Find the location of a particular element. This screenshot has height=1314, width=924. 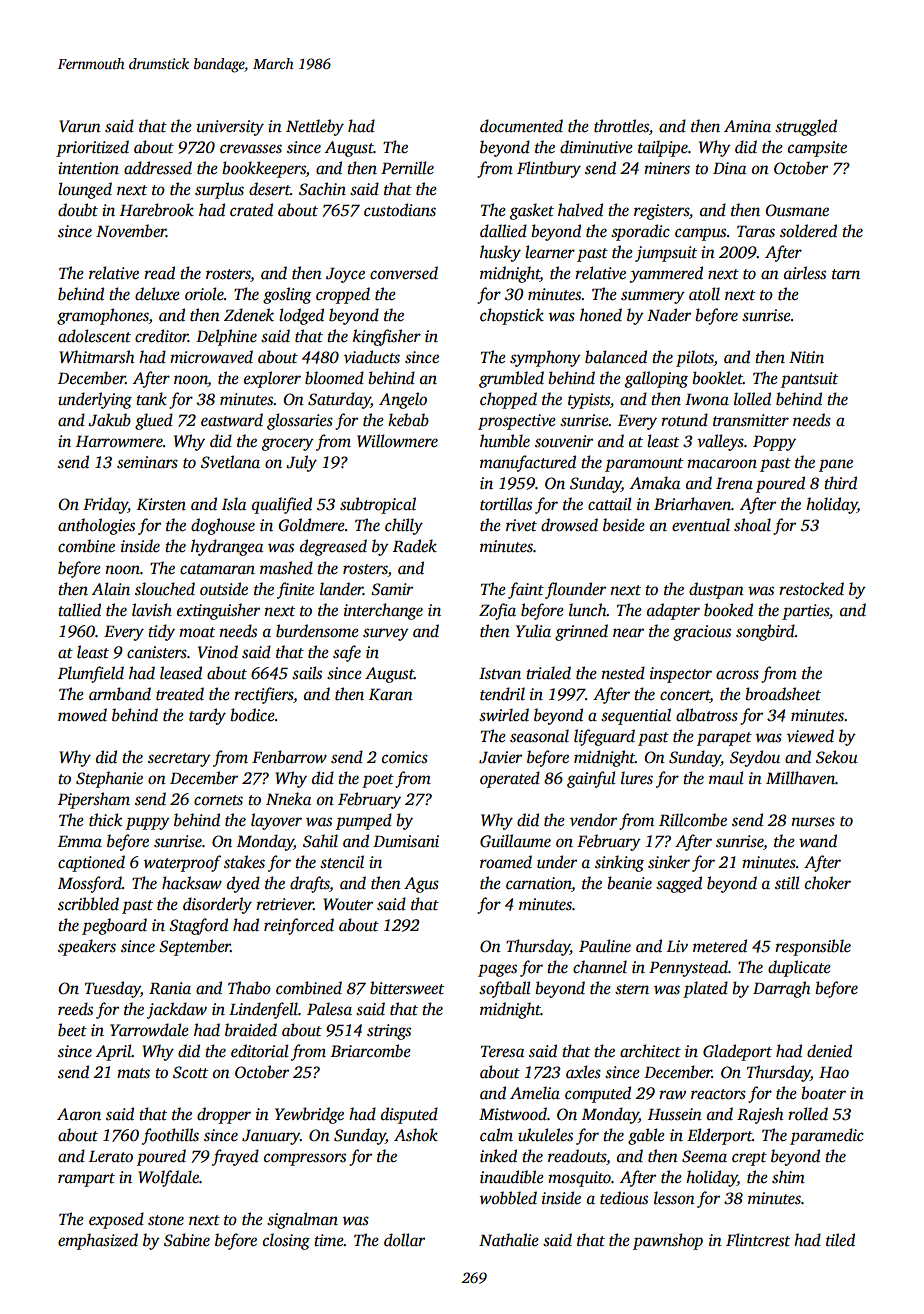

custodians is located at coordinates (400, 210).
